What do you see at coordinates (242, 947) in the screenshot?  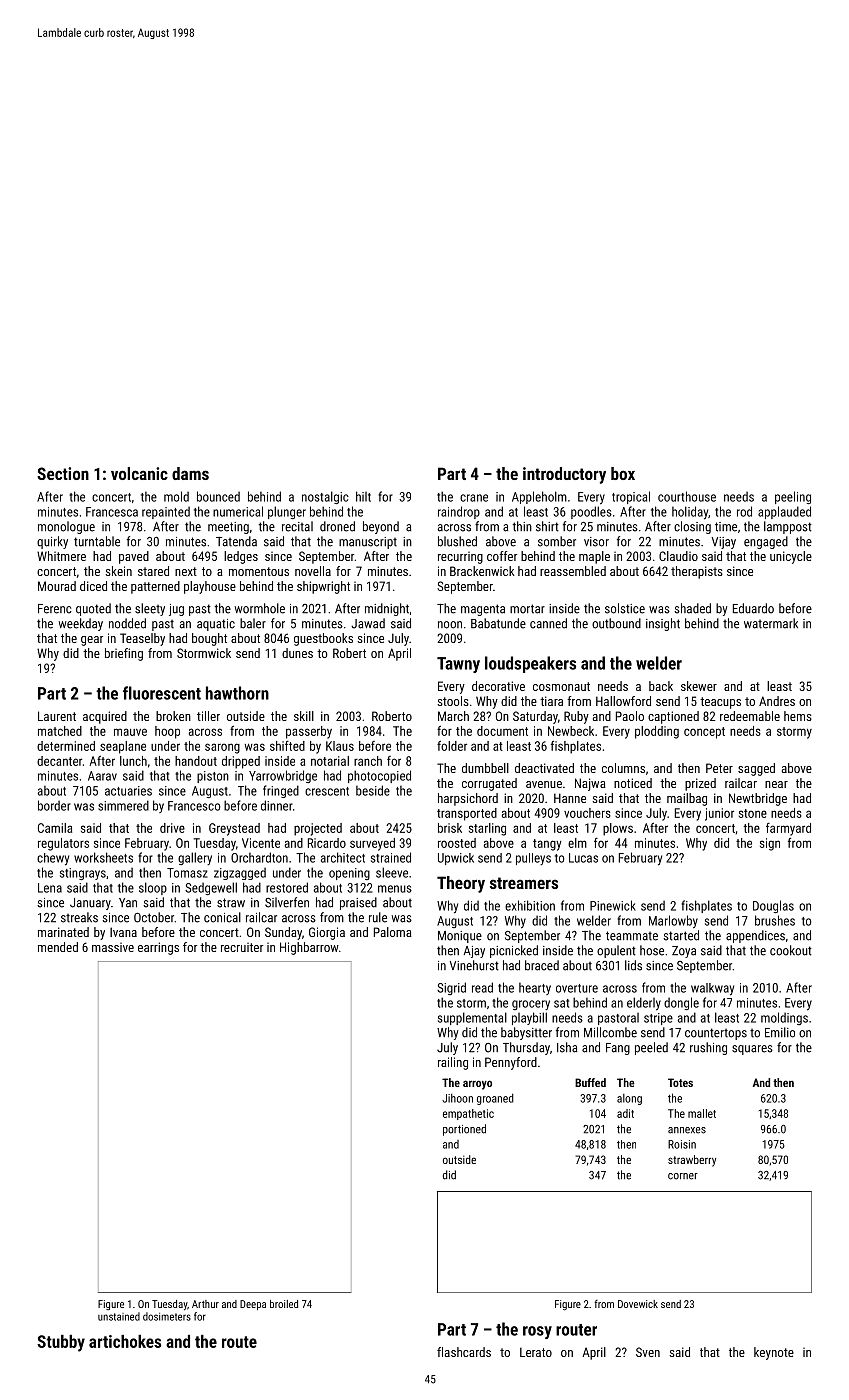 I see `recruiter` at bounding box center [242, 947].
